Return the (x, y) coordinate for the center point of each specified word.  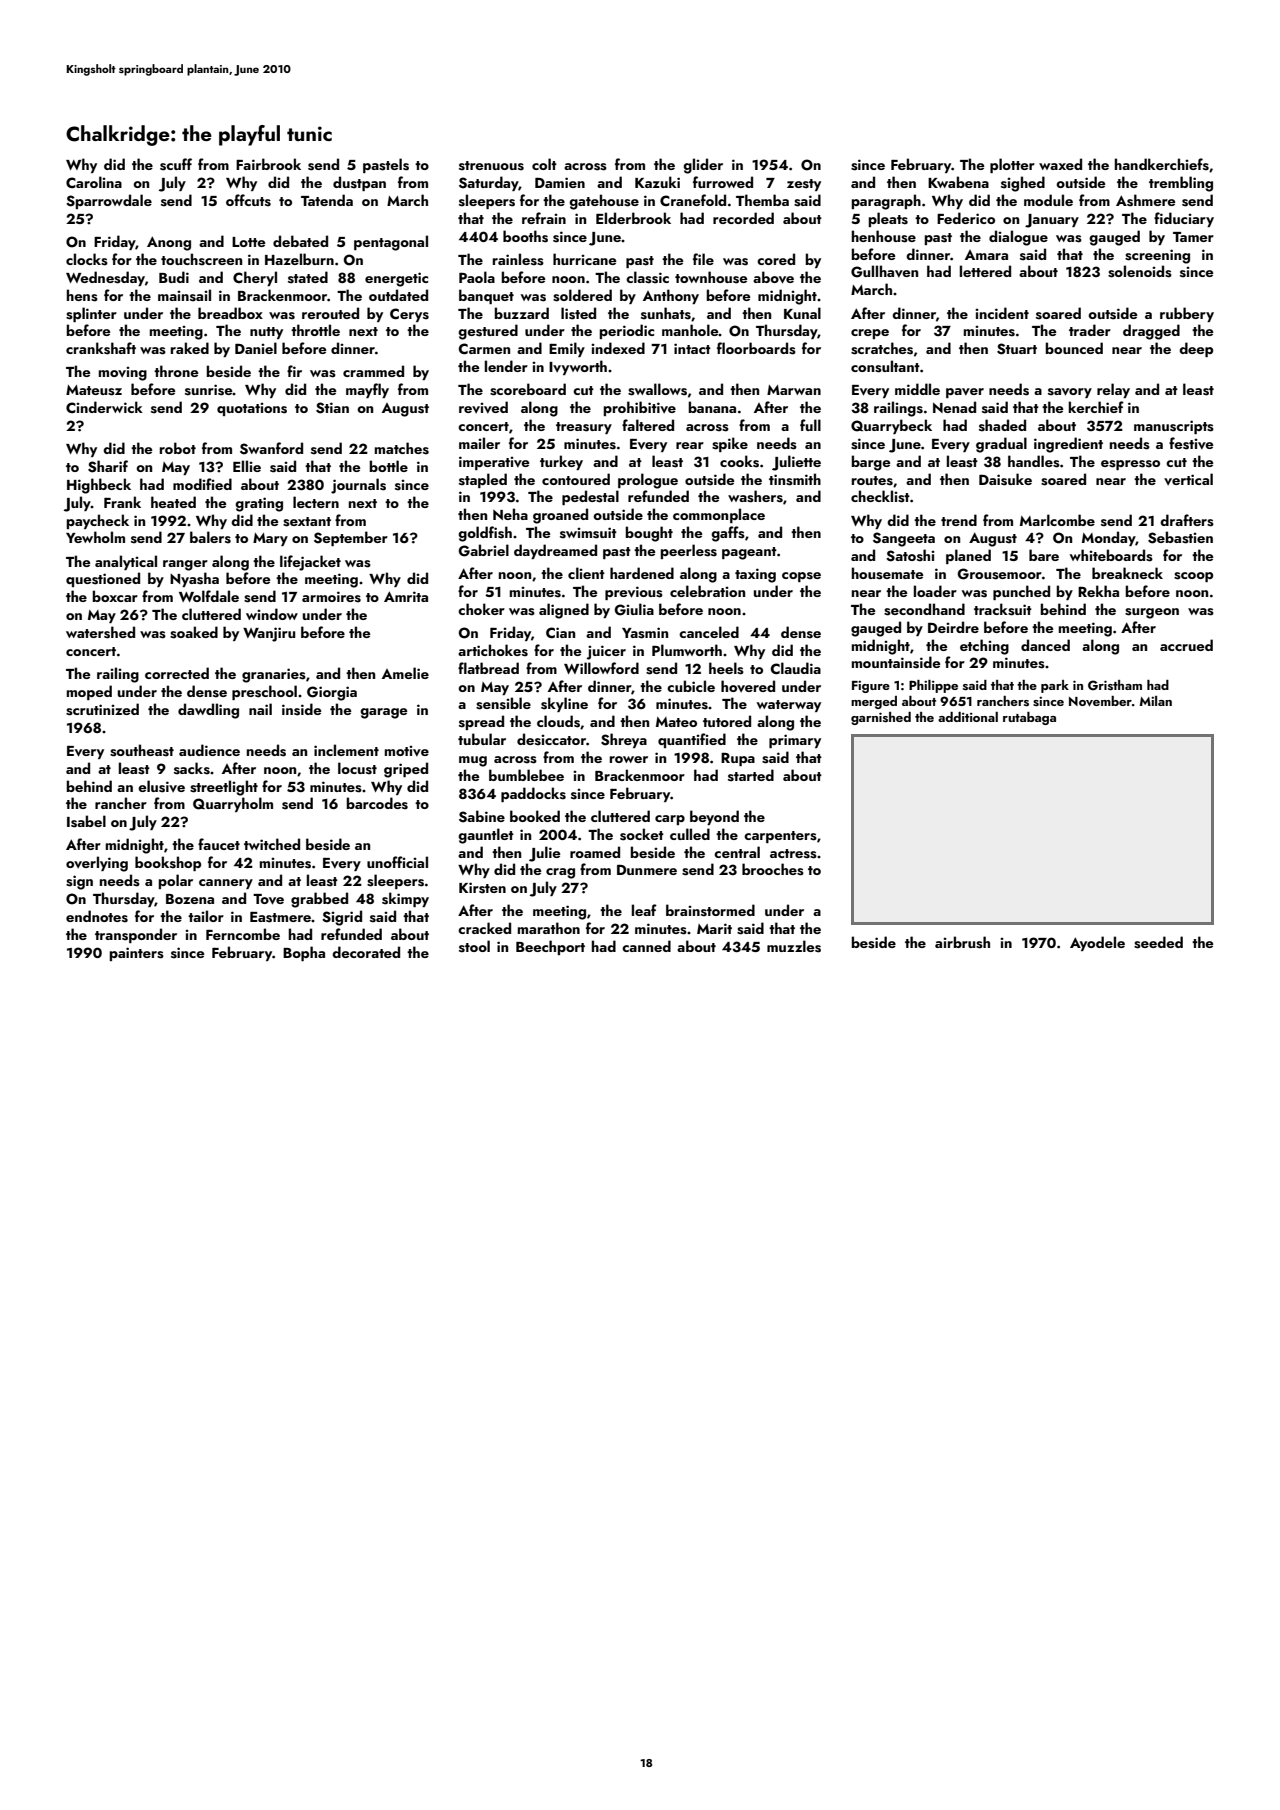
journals (358, 486)
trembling (1181, 184)
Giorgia (332, 693)
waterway (789, 706)
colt (544, 164)
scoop (1193, 577)
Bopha (304, 953)
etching (984, 647)
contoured (576, 479)
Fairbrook (268, 164)
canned (646, 946)
